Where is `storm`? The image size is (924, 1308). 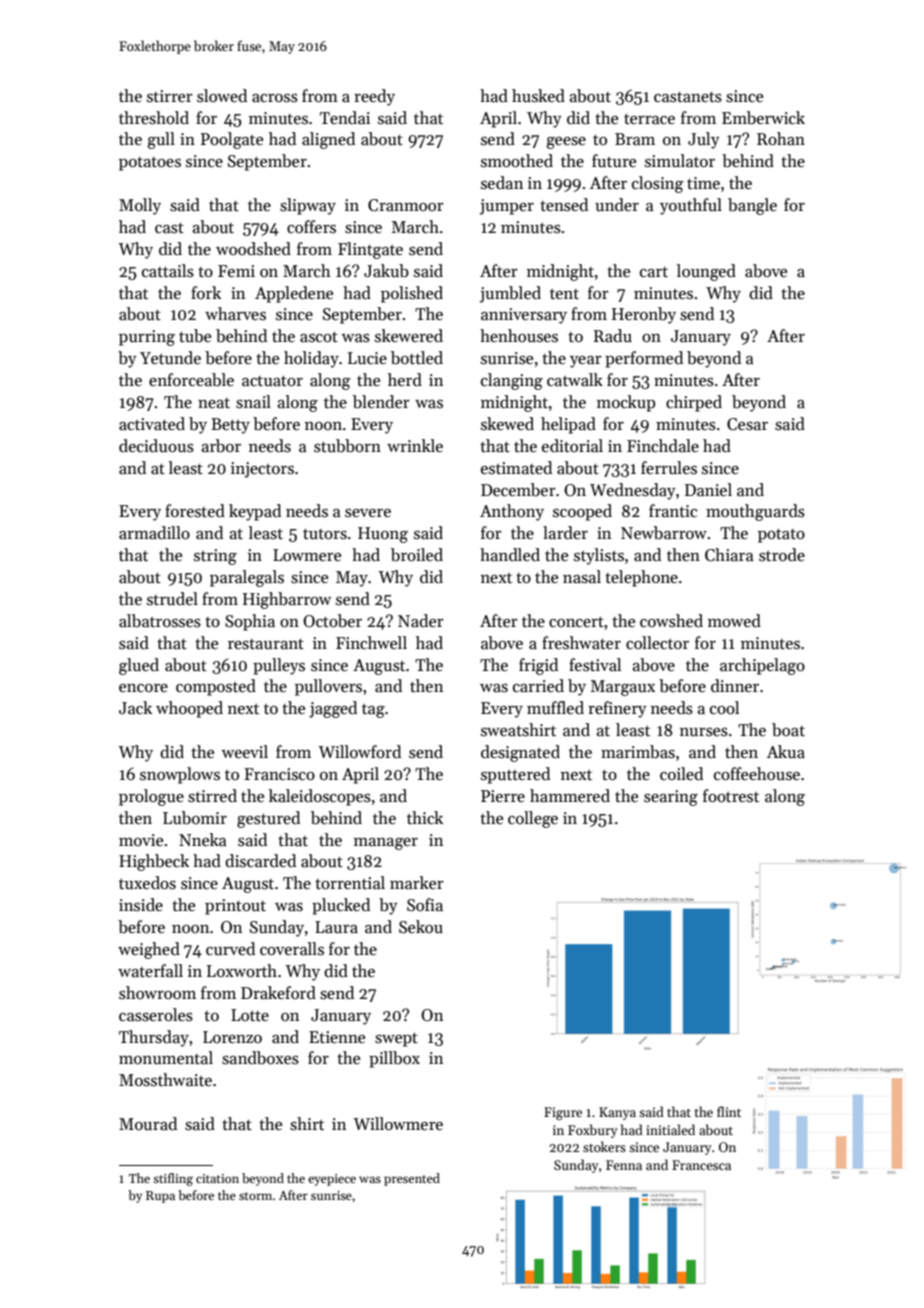
storm is located at coordinates (255, 1196).
